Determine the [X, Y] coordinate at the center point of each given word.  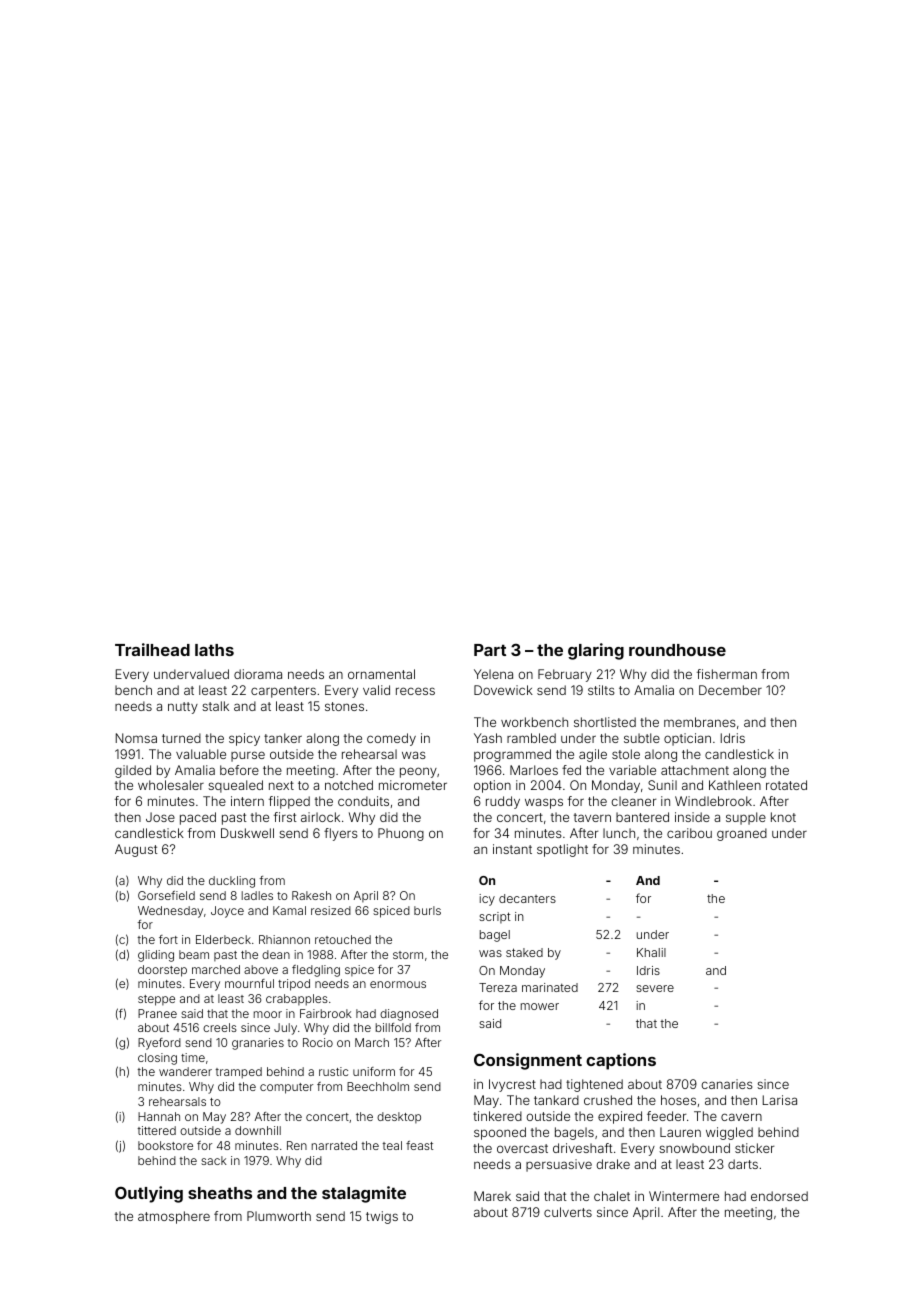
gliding [156, 956]
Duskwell [247, 833]
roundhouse [677, 650]
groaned [742, 834]
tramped [238, 1073]
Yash [488, 738]
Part [490, 650]
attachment [695, 770]
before [239, 770]
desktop [399, 1117]
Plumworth [279, 1216]
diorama [258, 674]
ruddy [503, 802]
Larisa [780, 1100]
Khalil [651, 952]
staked [524, 952]
